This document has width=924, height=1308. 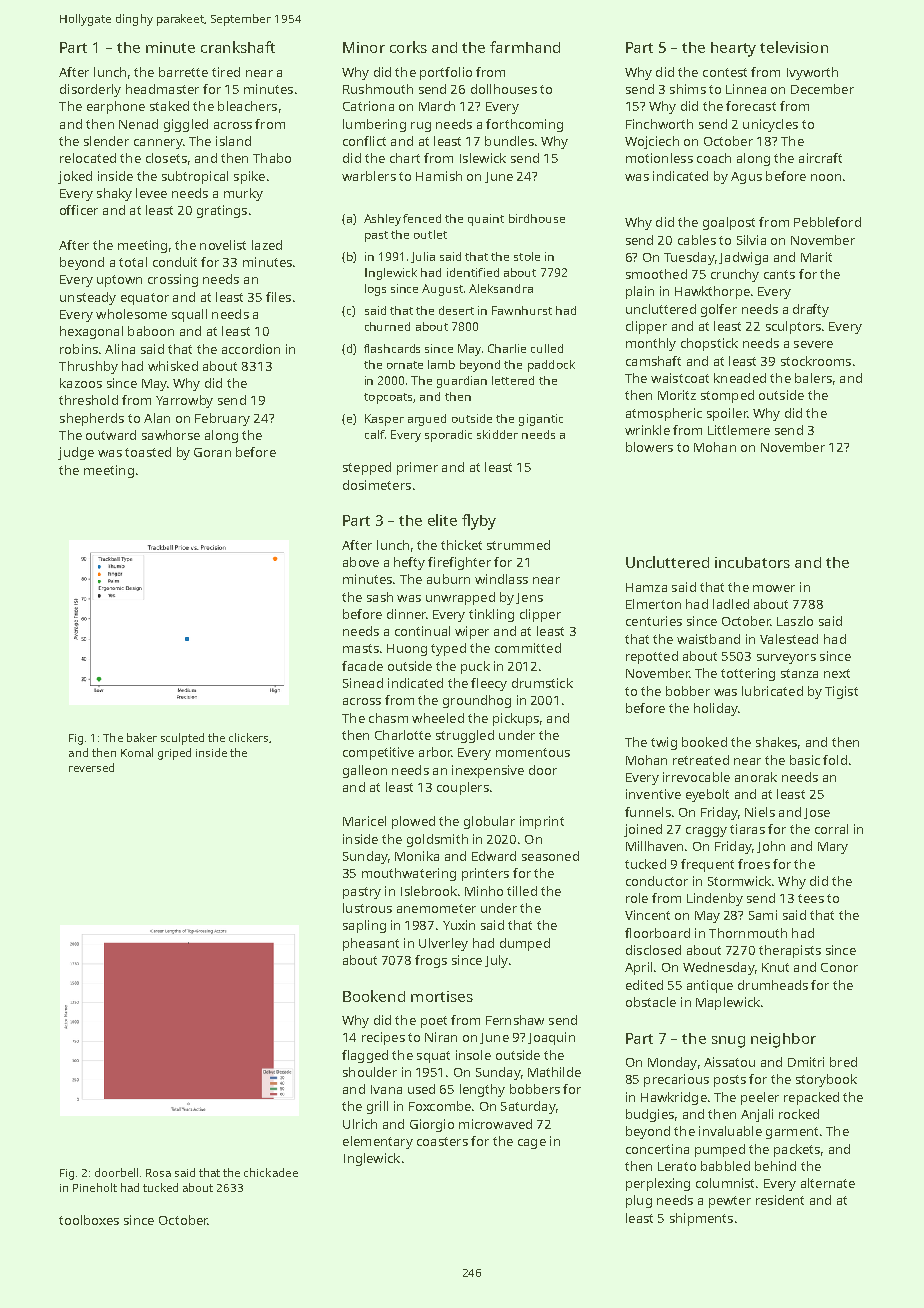 I want to click on flyby, so click(x=479, y=522).
